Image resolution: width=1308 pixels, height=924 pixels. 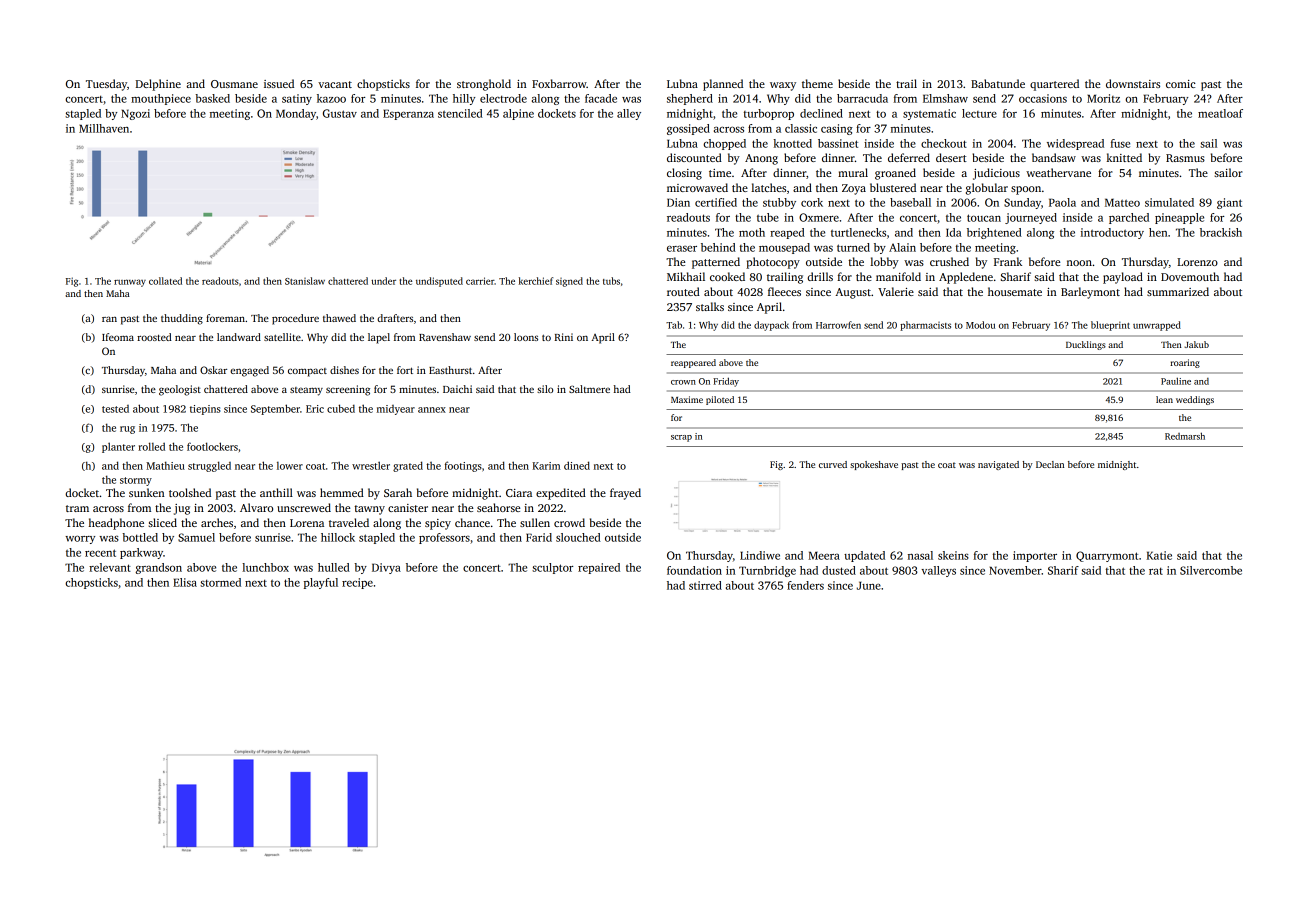 I want to click on playful, so click(x=321, y=583).
